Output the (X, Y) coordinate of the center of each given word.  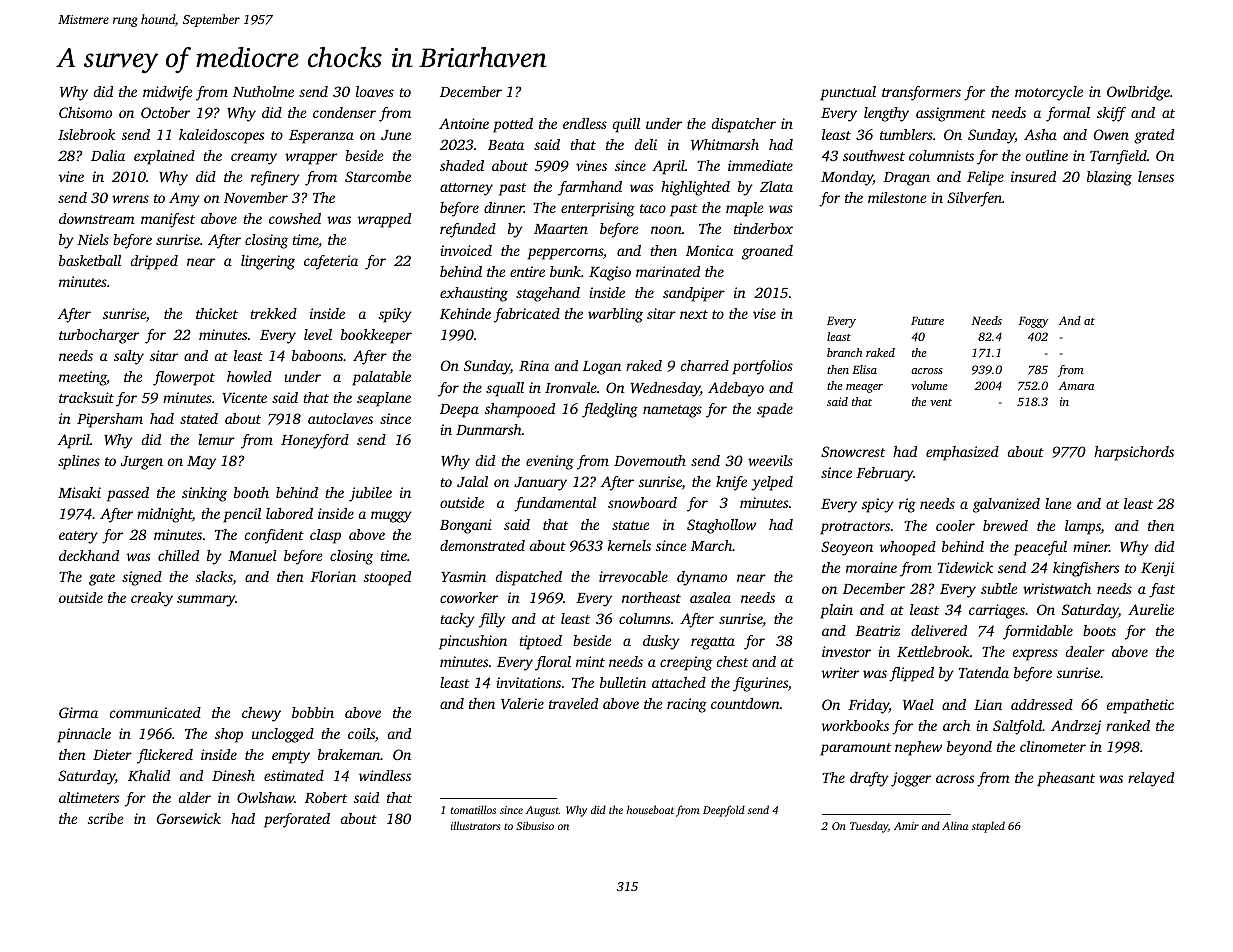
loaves (375, 91)
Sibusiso (535, 825)
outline (1047, 155)
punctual (848, 93)
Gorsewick (189, 818)
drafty (869, 779)
